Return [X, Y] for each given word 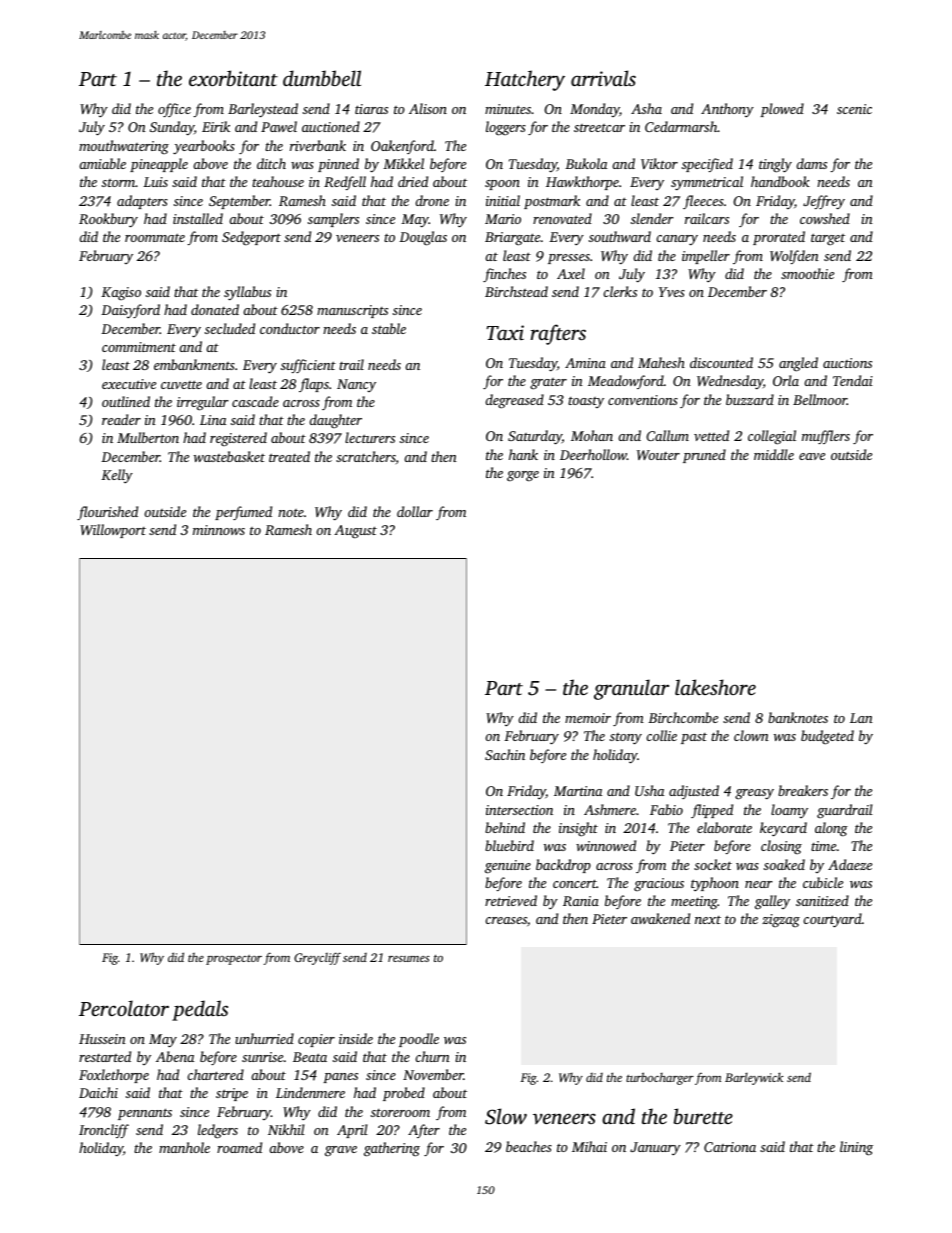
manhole [184, 1147]
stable [389, 328]
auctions [847, 363]
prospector [234, 960]
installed [198, 218]
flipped [712, 811]
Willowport [113, 531]
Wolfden [794, 257]
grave [341, 1151]
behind [505, 827]
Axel [571, 273]
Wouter [658, 455]
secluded [230, 328]
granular [631, 689]
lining [856, 1148]
